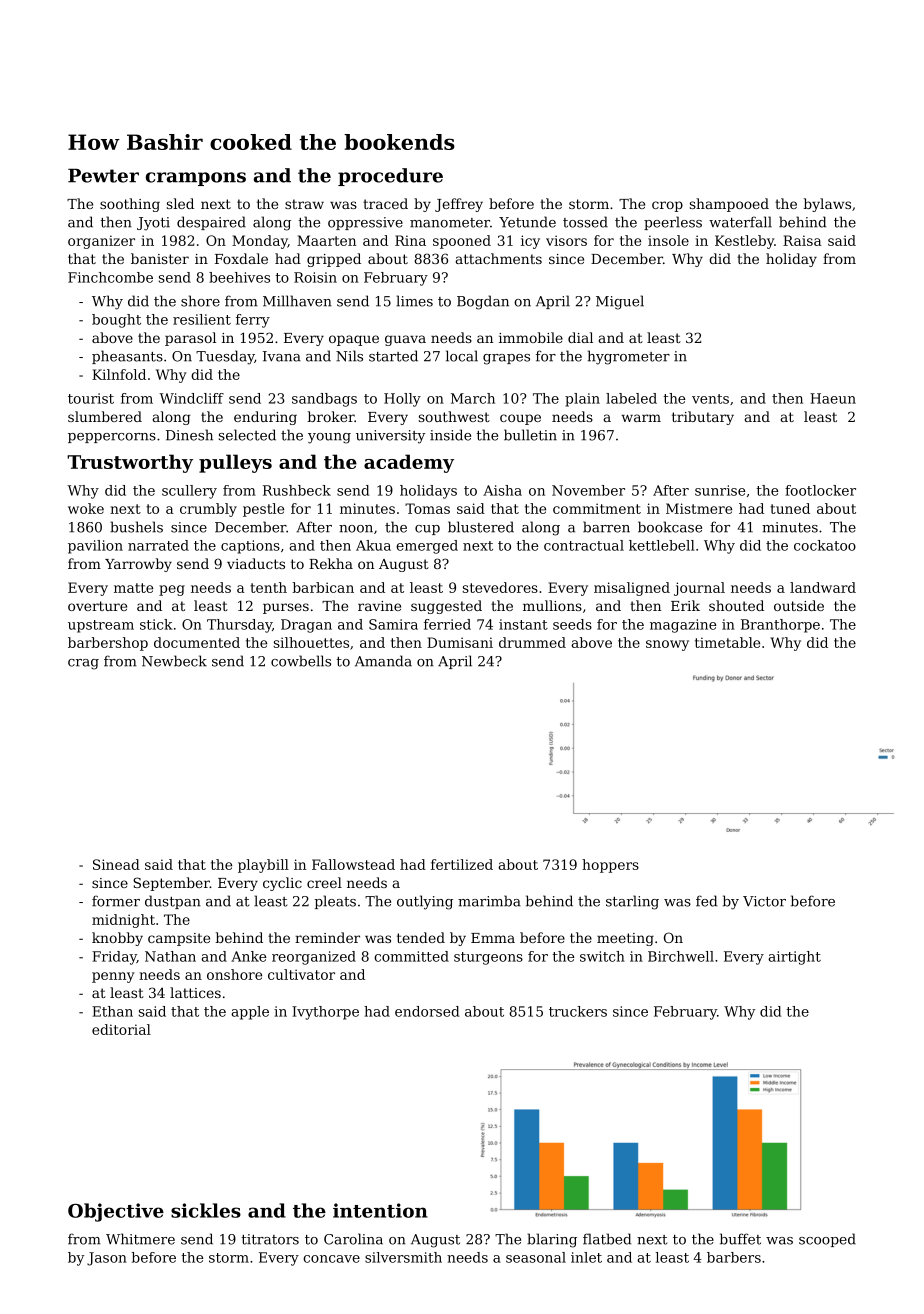 This document has width=924, height=1314. I want to click on lattices, so click(195, 992).
